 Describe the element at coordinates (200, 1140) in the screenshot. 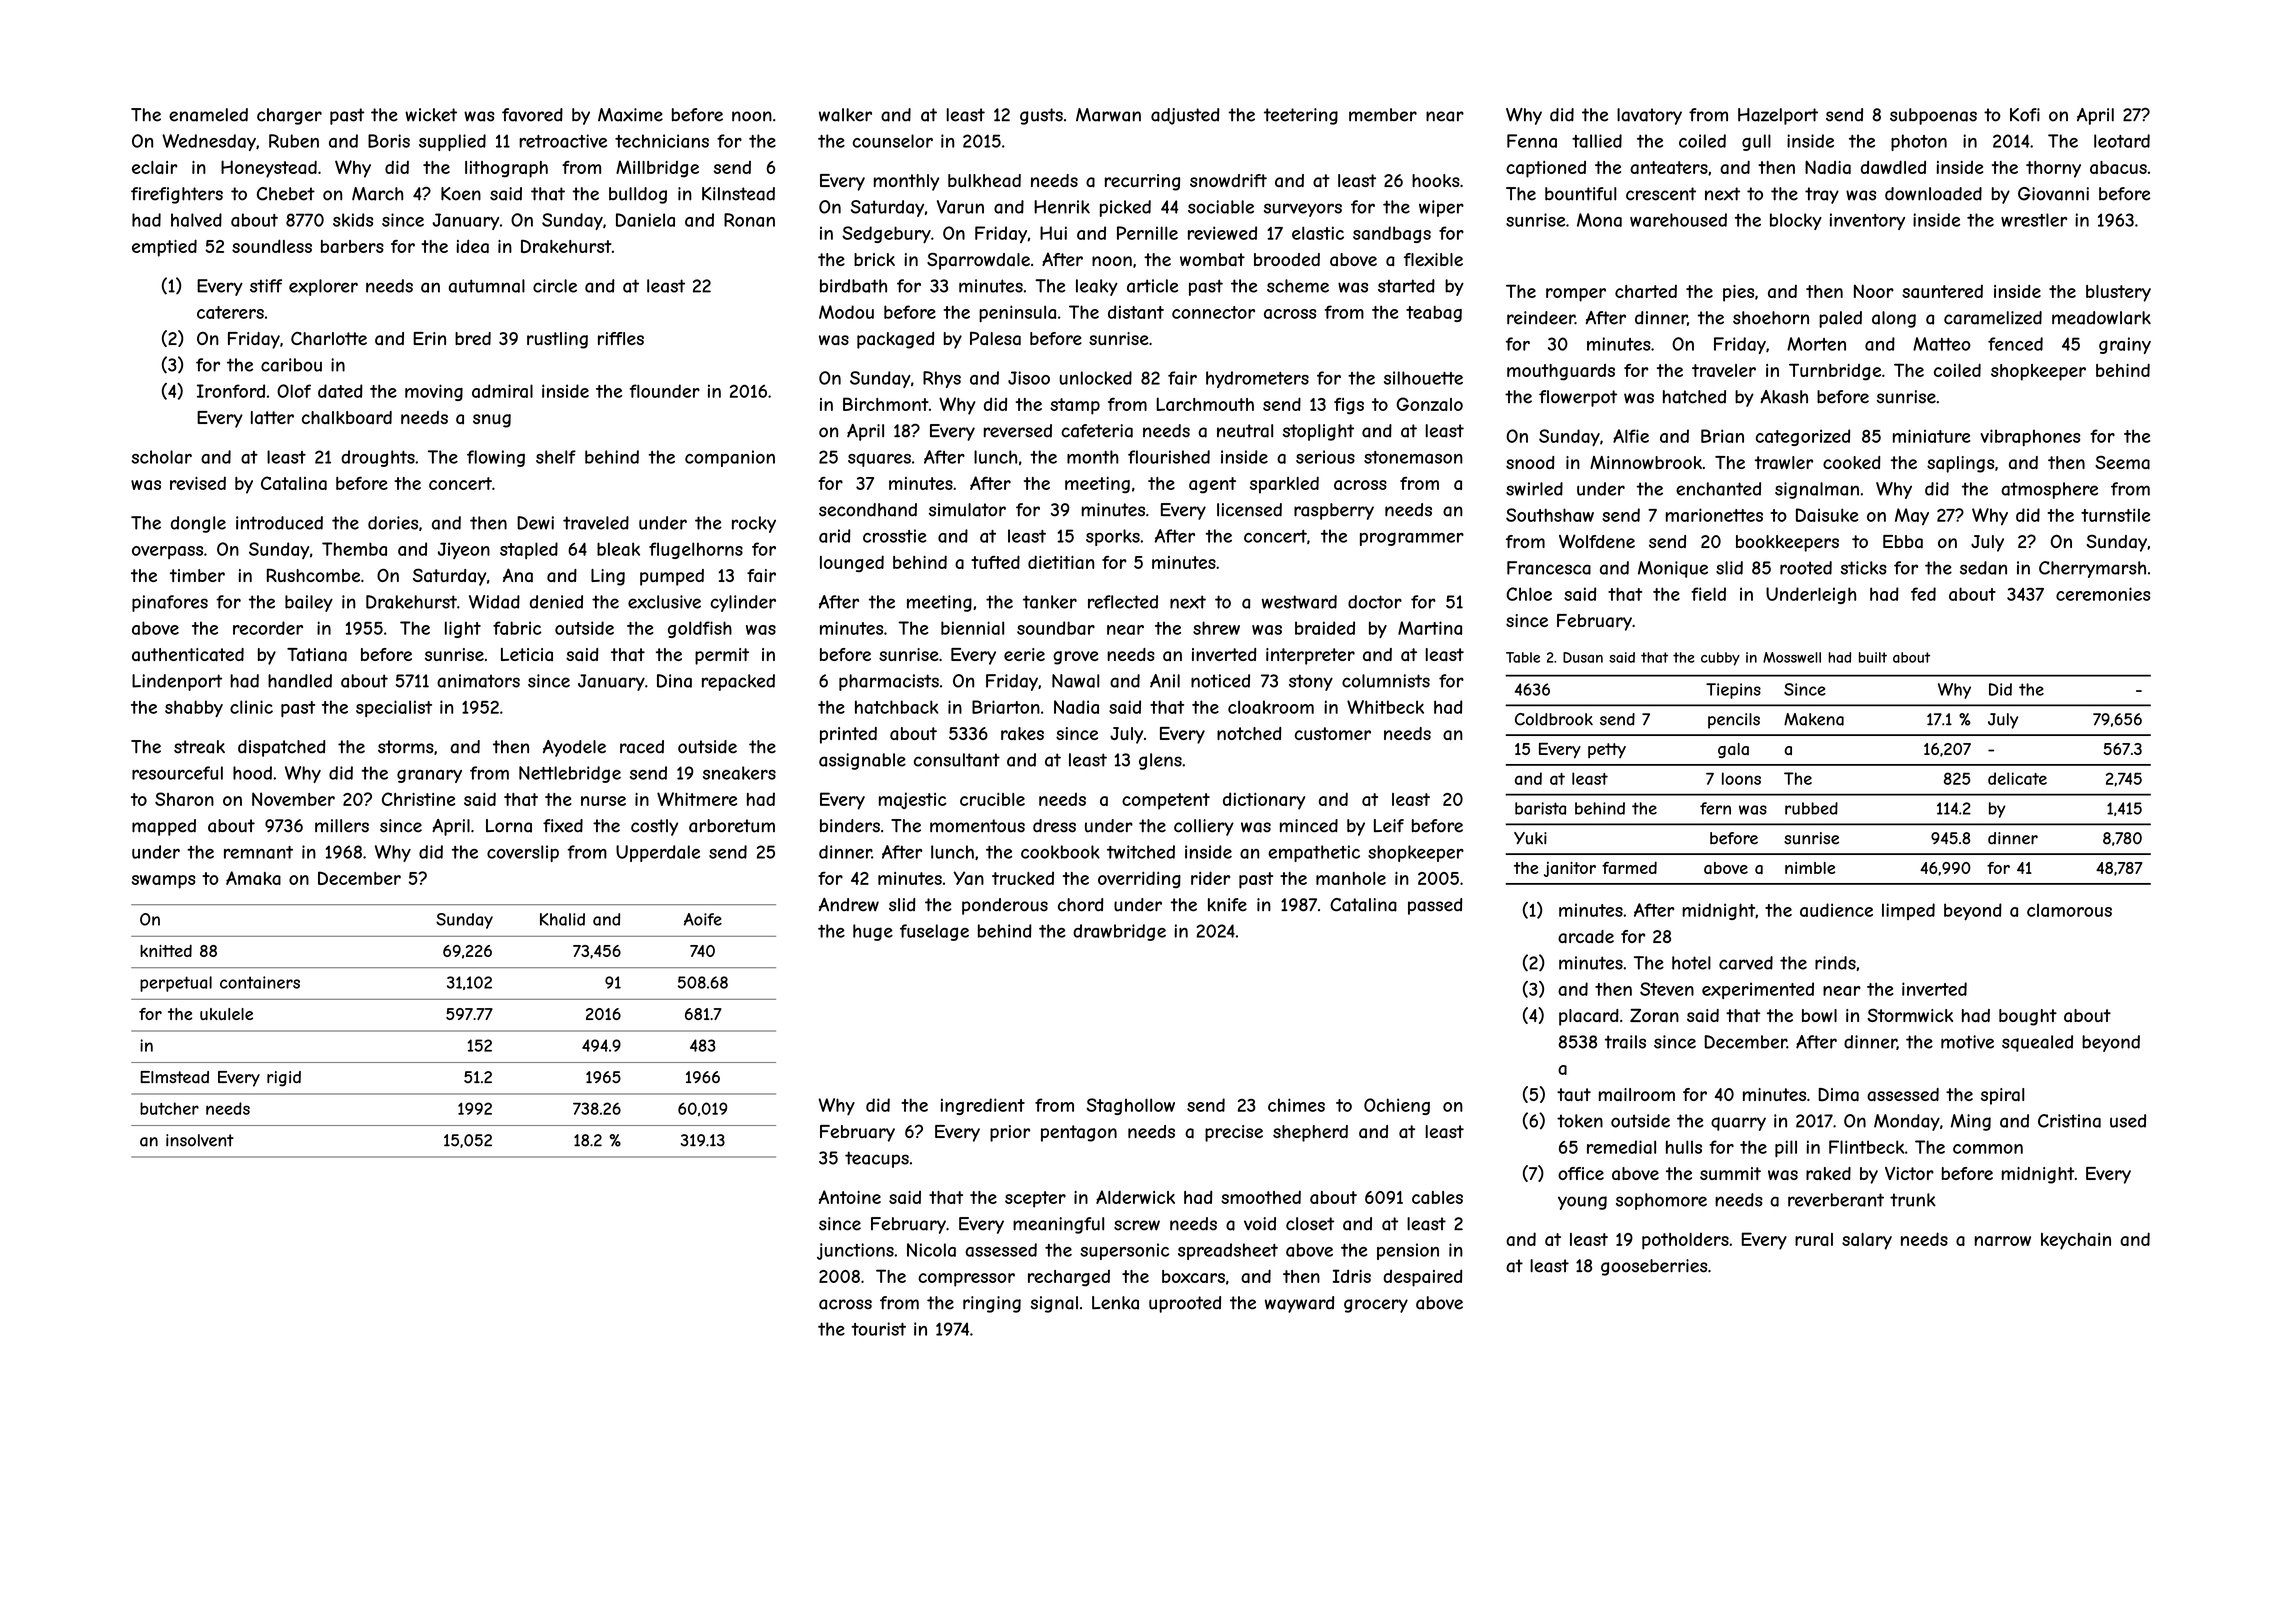

I see `insolvent` at that location.
